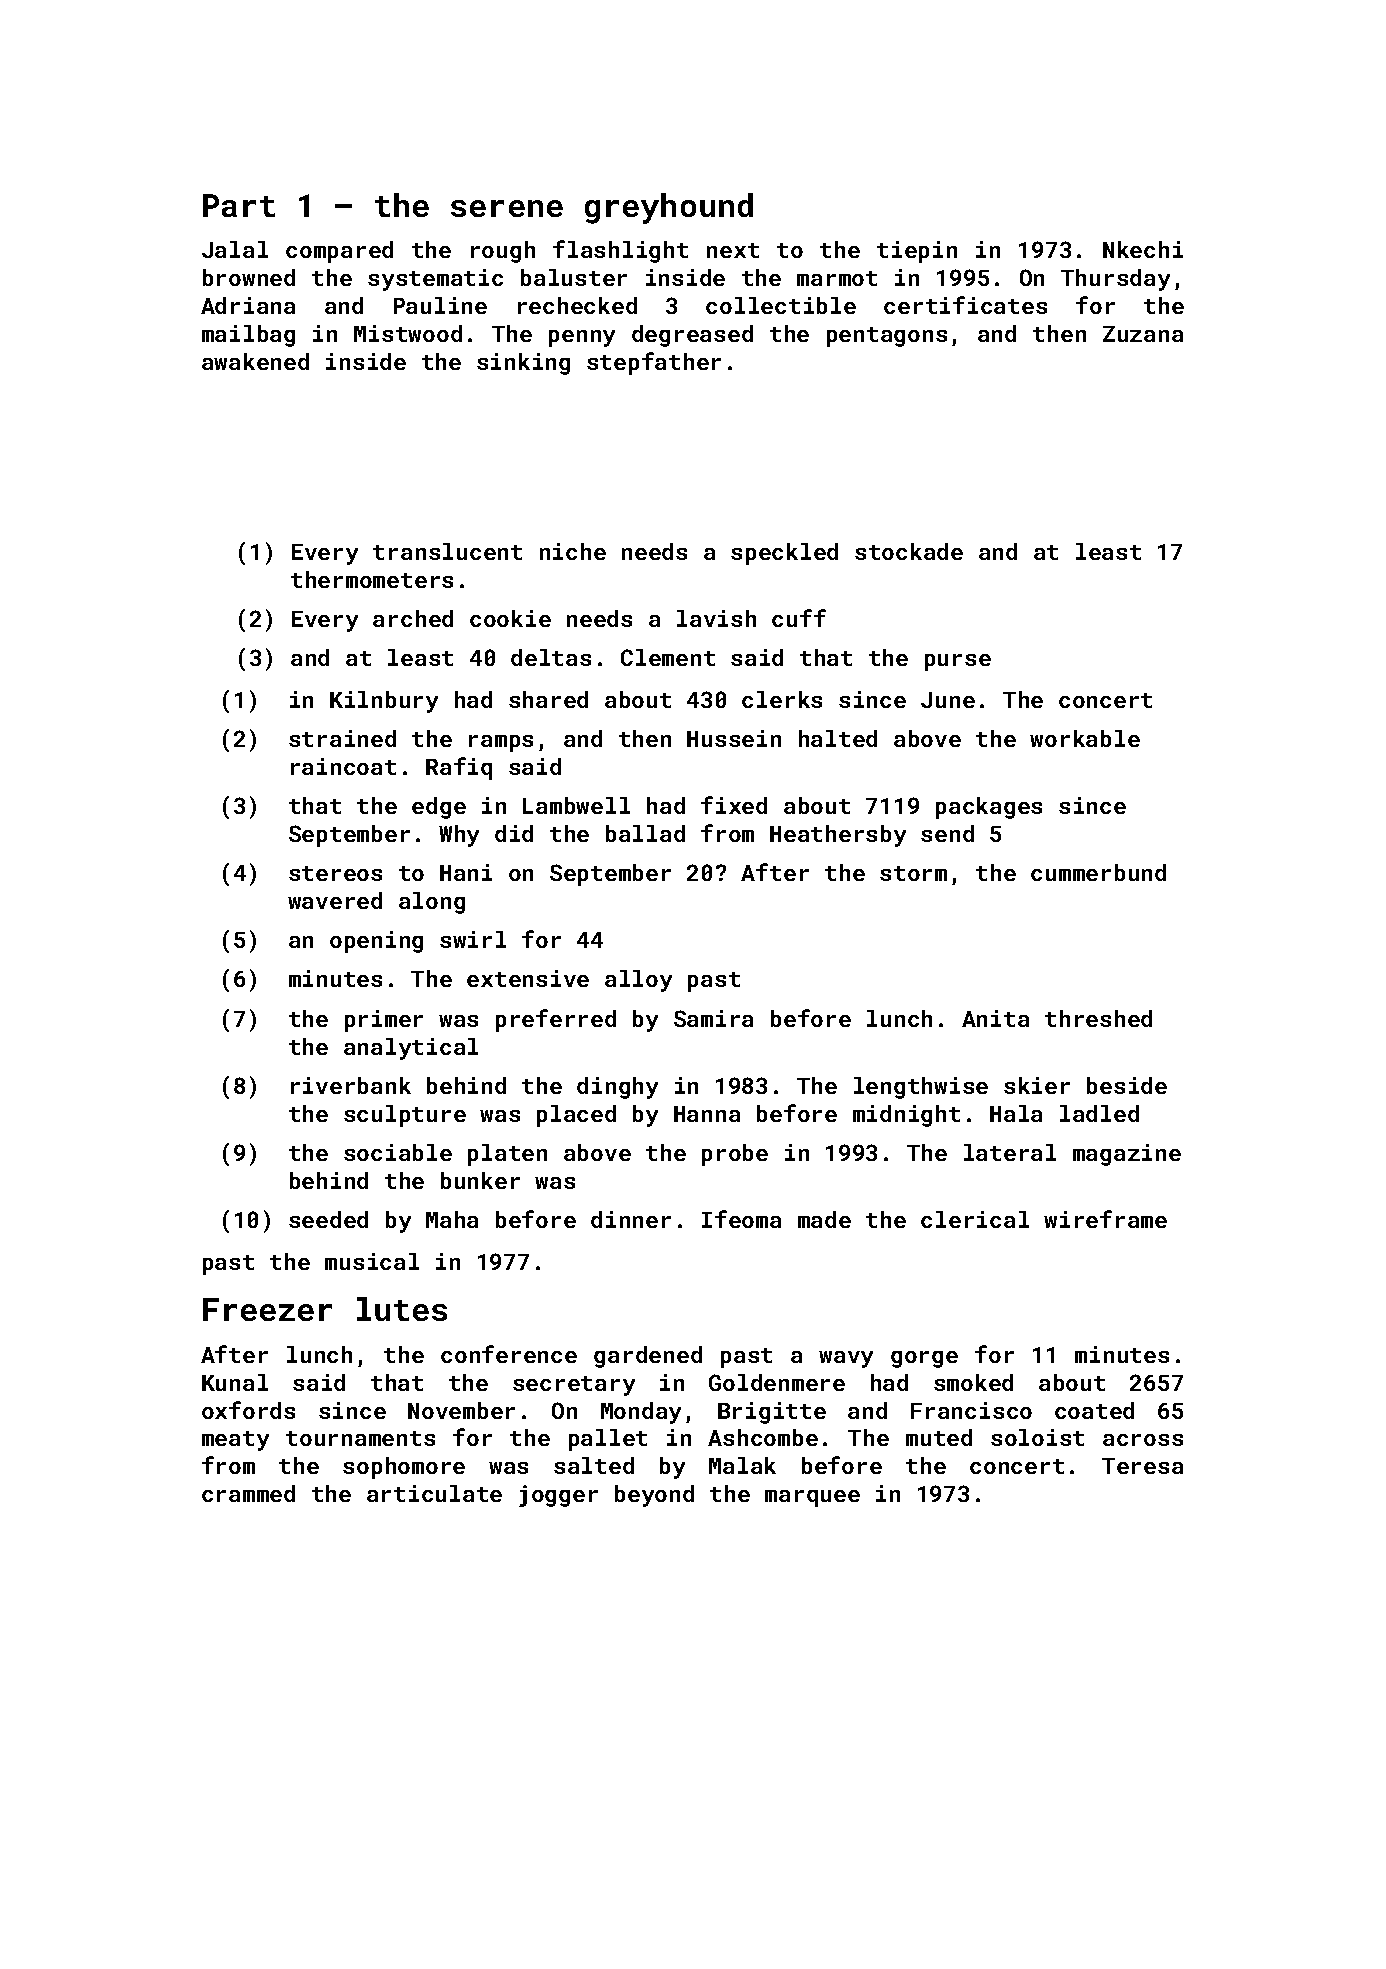 Image resolution: width=1386 pixels, height=1969 pixels. Describe the element at coordinates (335, 900) in the screenshot. I see `wavered` at that location.
